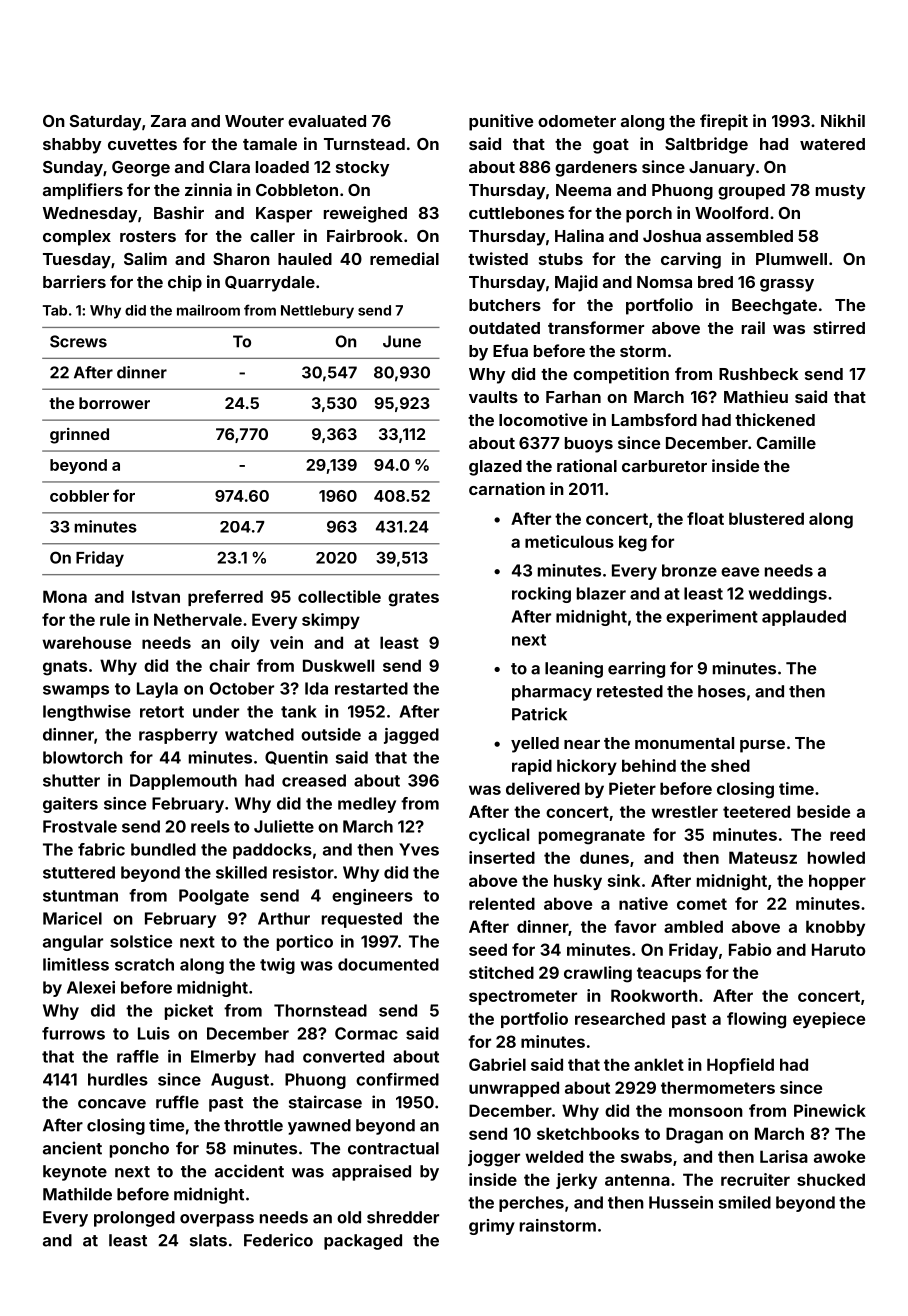  What do you see at coordinates (402, 341) in the screenshot?
I see `June` at bounding box center [402, 341].
